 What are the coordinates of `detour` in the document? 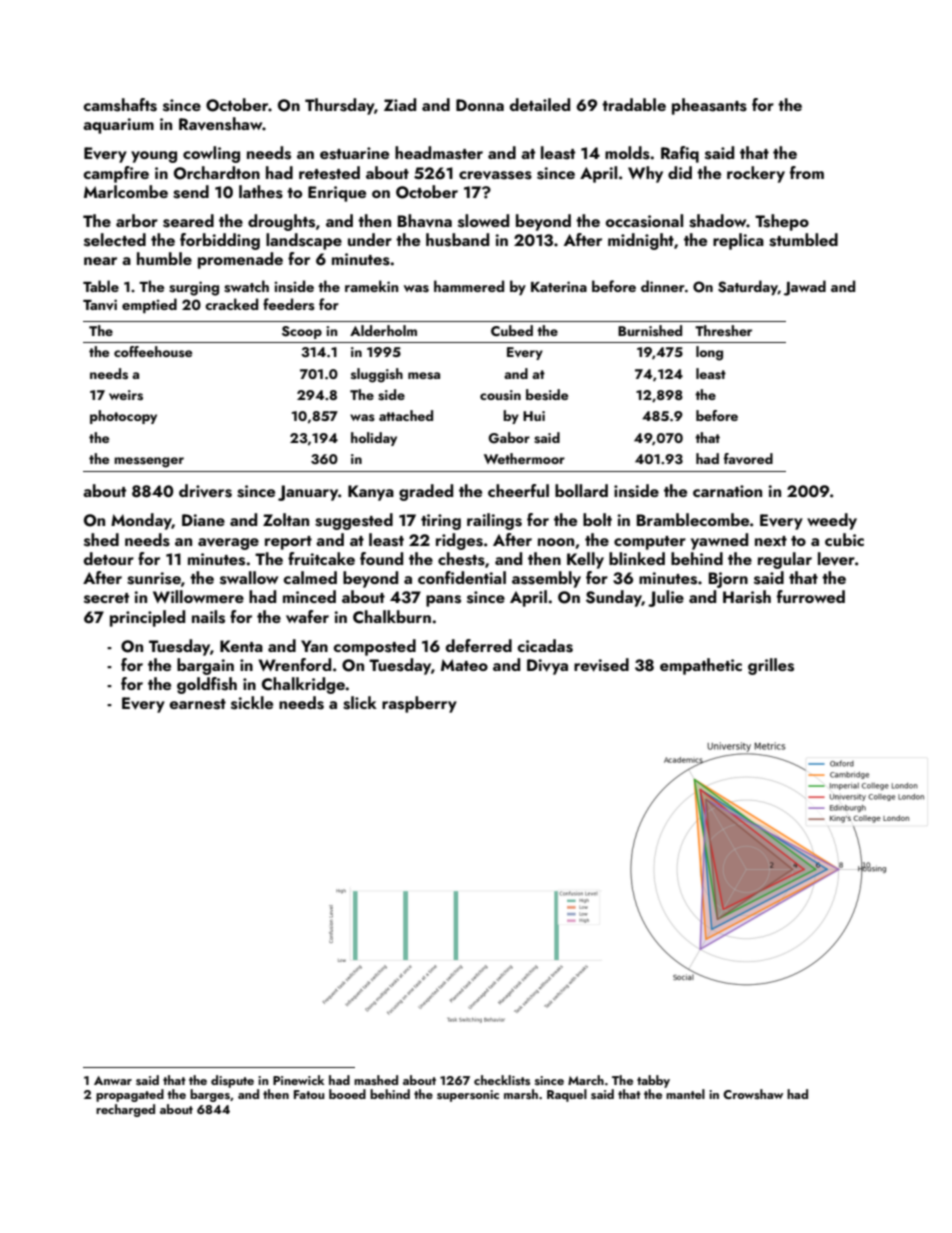 It's located at (109, 558).
